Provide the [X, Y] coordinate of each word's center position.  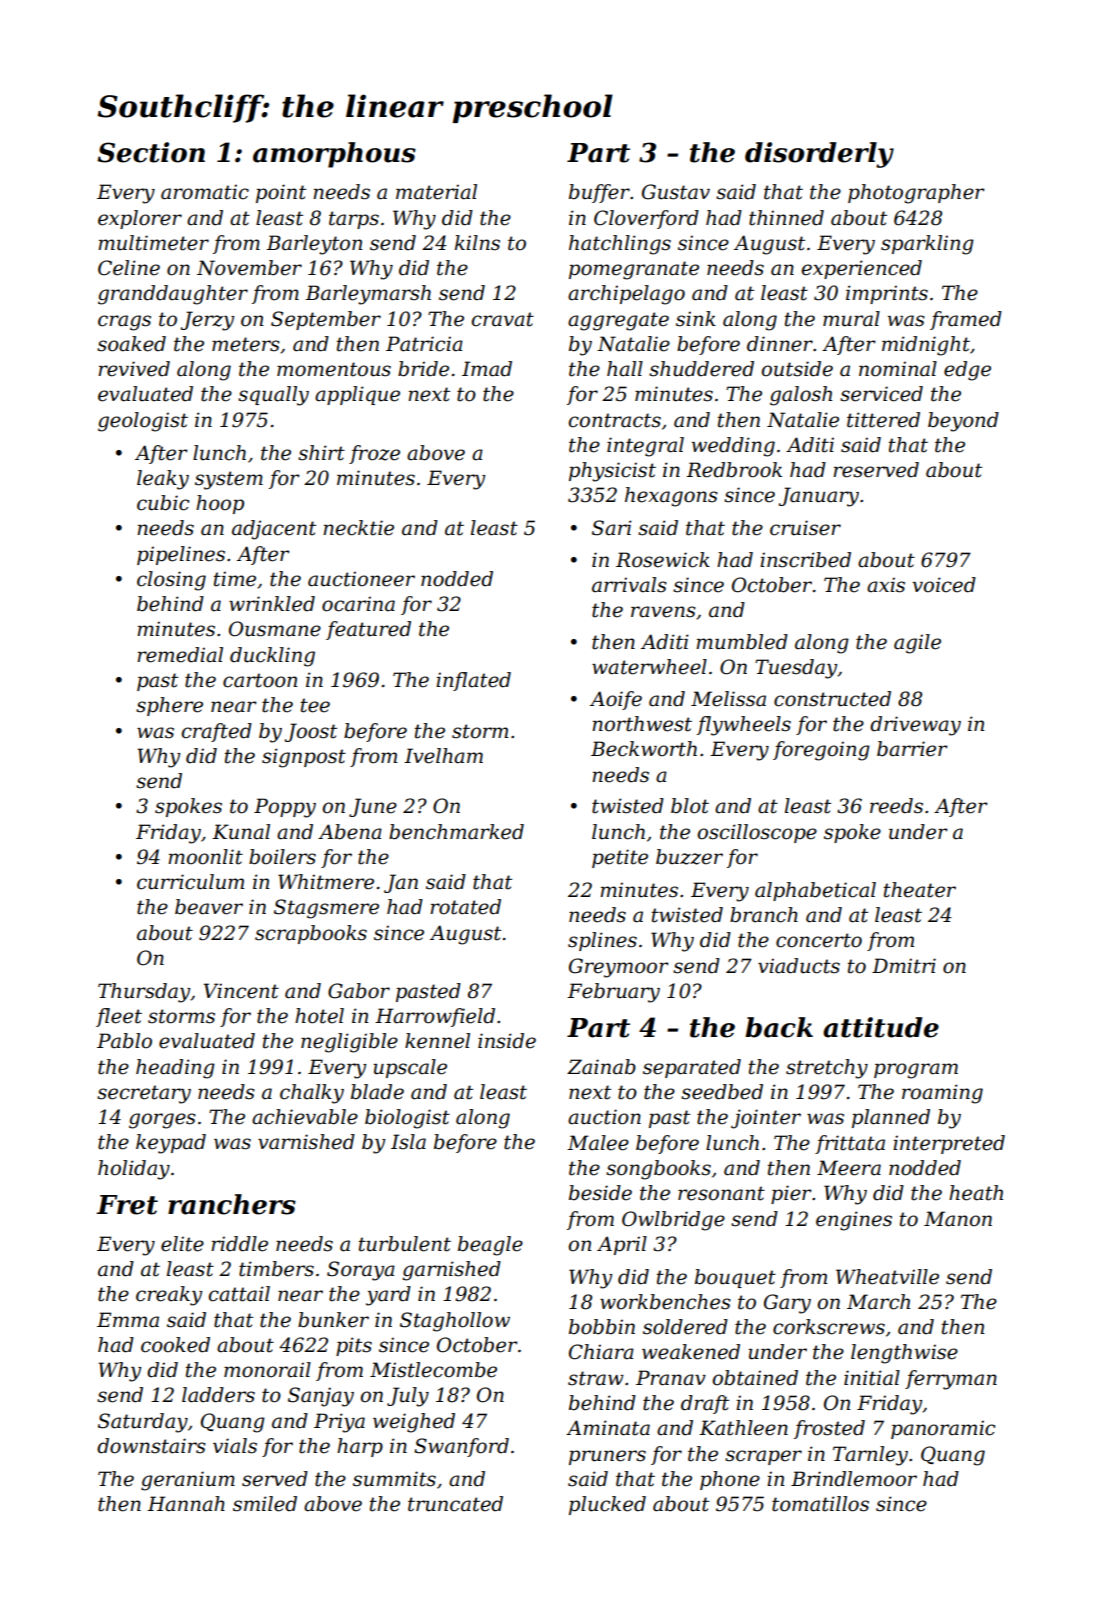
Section [151, 152]
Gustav [676, 192]
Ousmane [275, 629]
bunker [333, 1320]
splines [602, 941]
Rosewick [663, 560]
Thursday [144, 993]
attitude [881, 1027]
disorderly [819, 155]
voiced [944, 585]
